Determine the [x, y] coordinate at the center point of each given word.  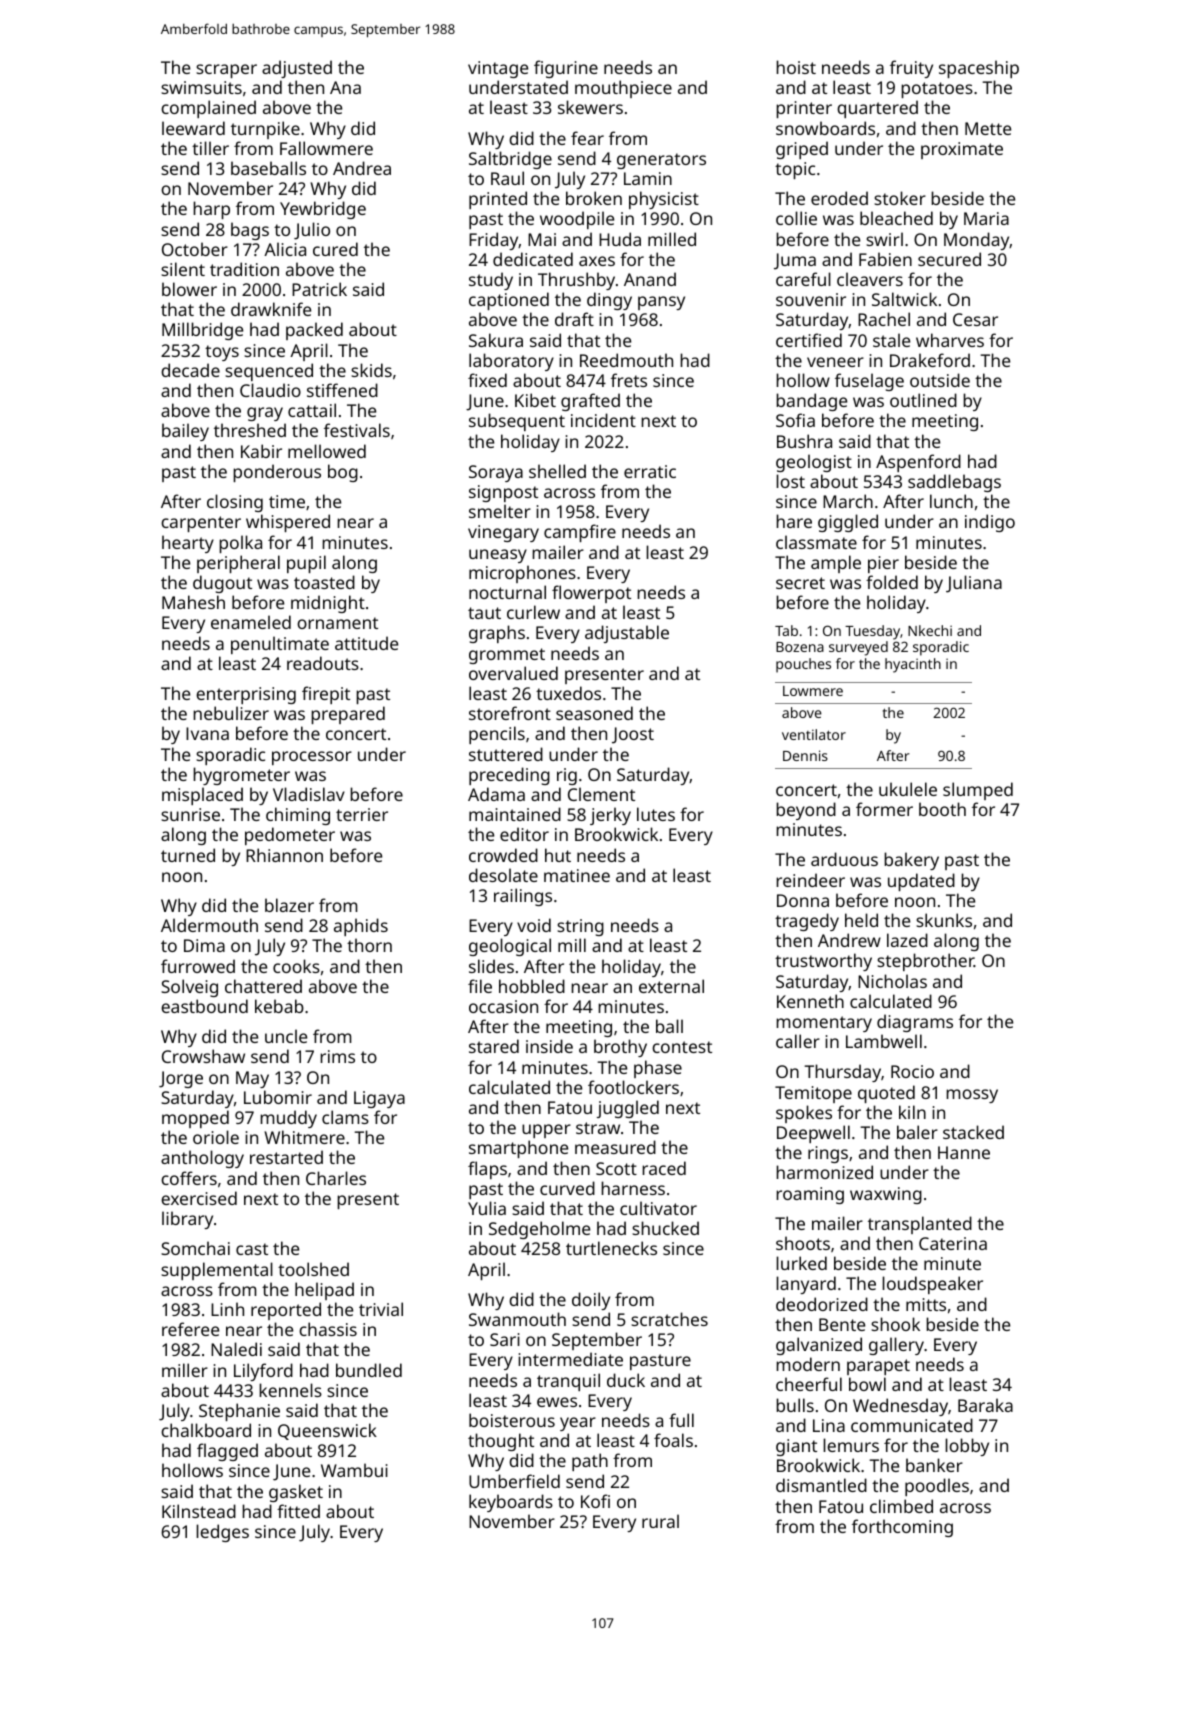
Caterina [953, 1243]
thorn [369, 945]
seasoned [594, 713]
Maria [986, 218]
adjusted [297, 69]
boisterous [512, 1420]
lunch [951, 501]
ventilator [814, 734]
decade [190, 370]
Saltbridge [510, 160]
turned [188, 855]
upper [546, 1131]
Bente [842, 1324]
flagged [227, 1452]
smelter [500, 511]
